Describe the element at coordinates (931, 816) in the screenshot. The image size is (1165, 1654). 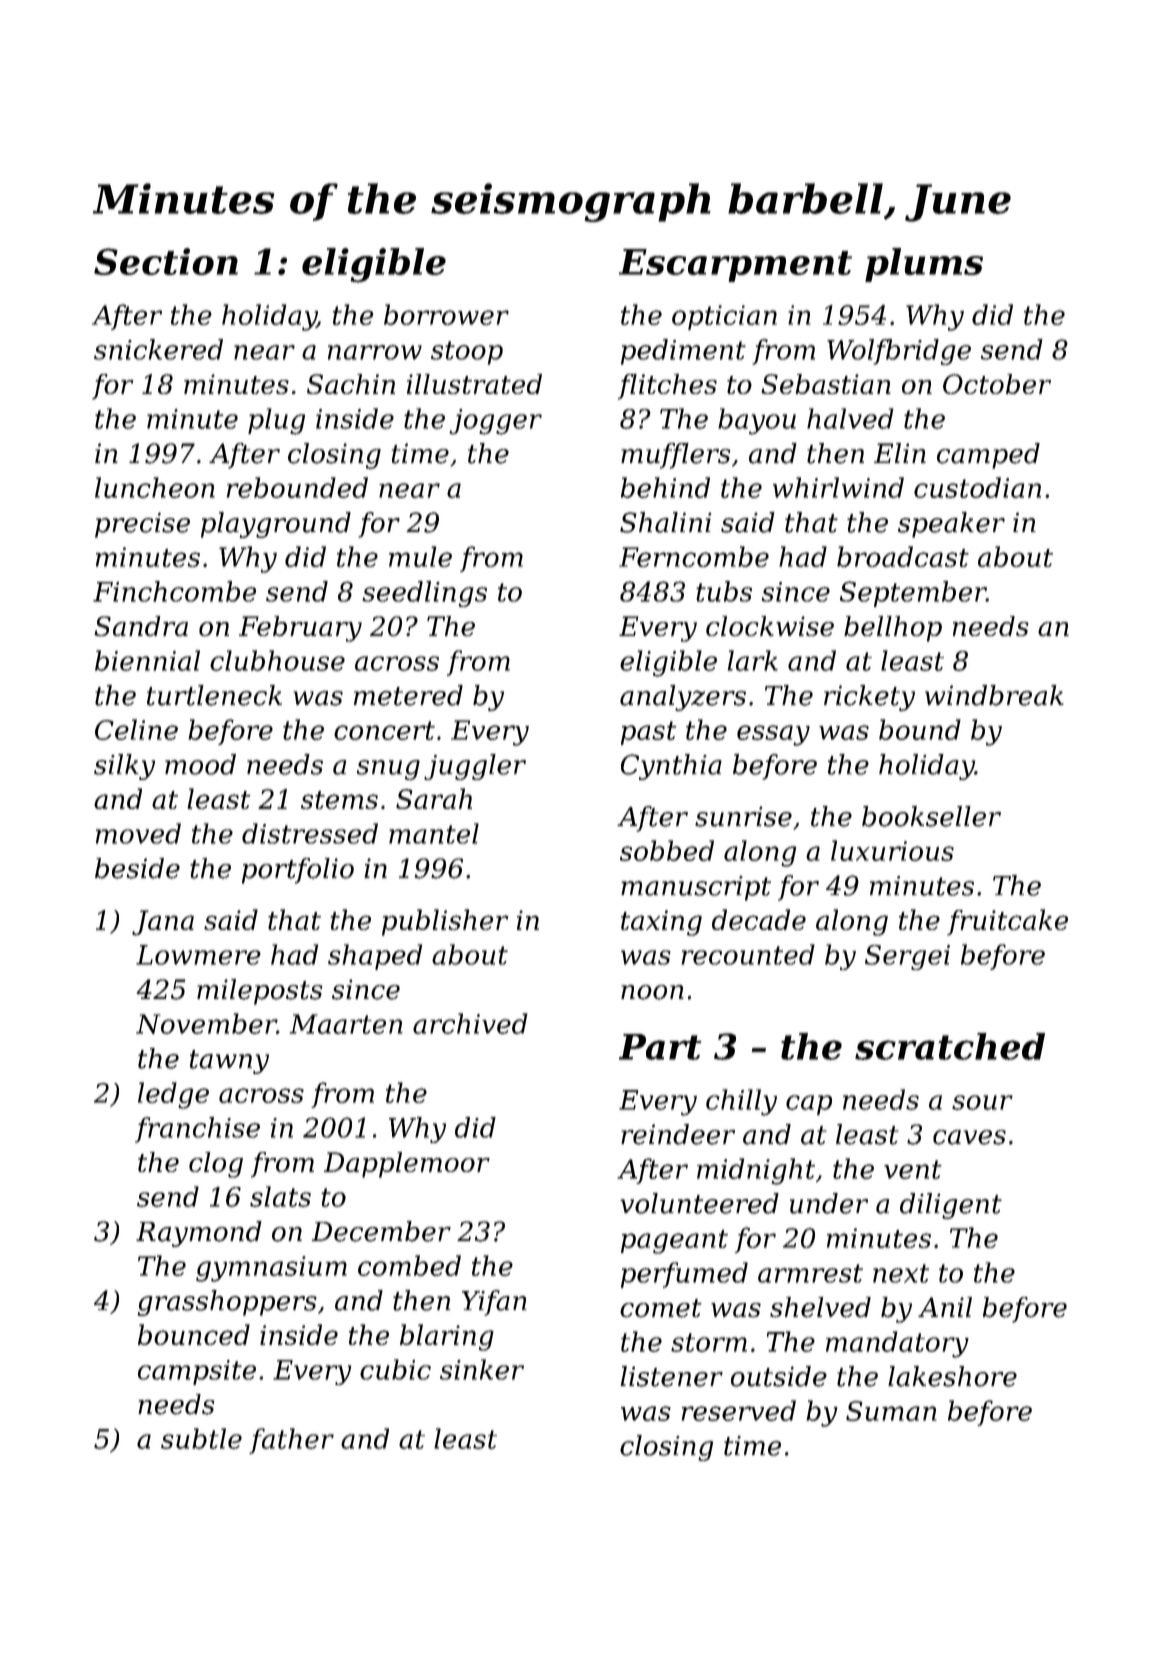
I see `bookseller` at that location.
